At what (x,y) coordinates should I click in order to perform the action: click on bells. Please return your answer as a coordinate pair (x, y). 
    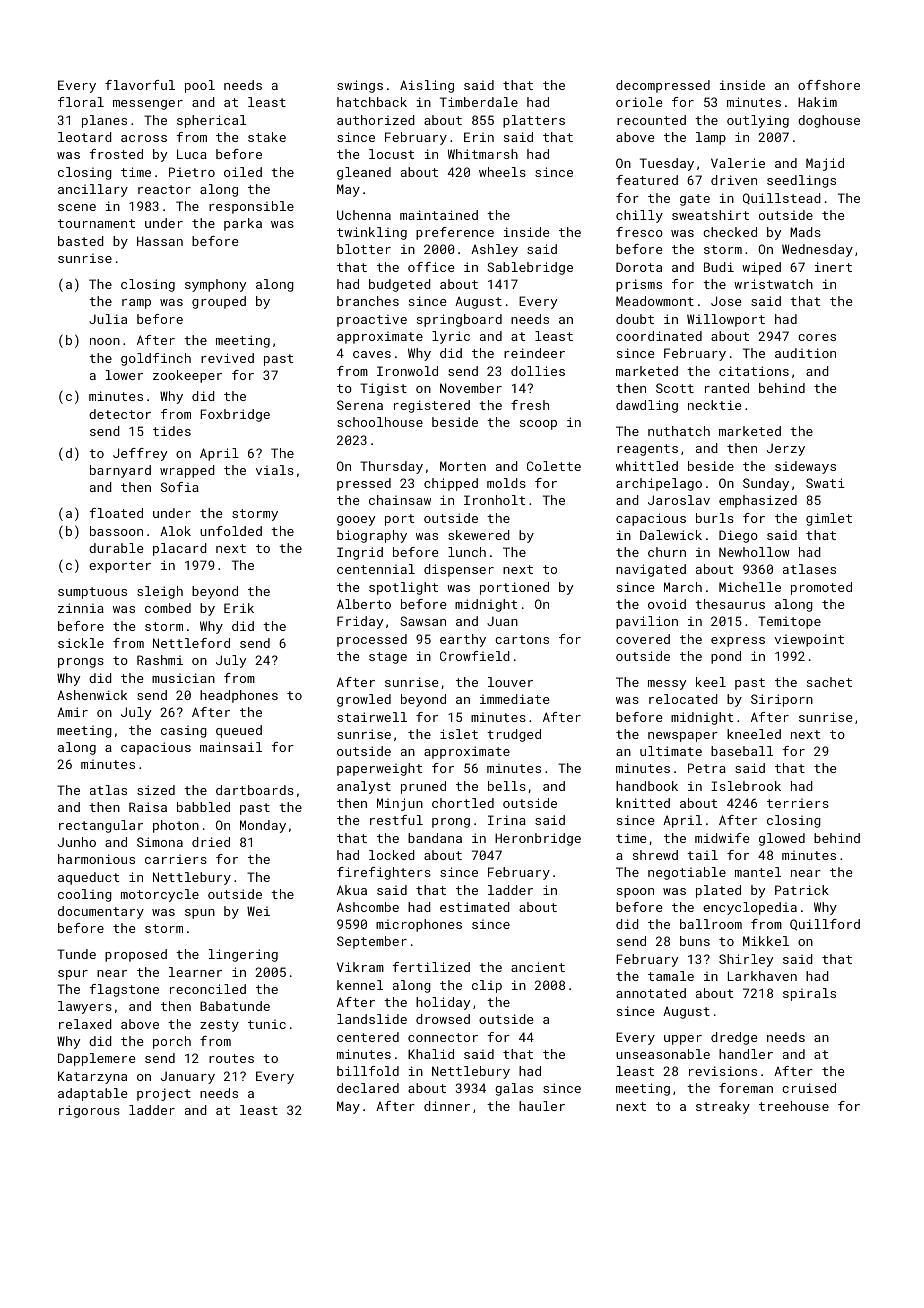
    Looking at the image, I should click on (507, 786).
